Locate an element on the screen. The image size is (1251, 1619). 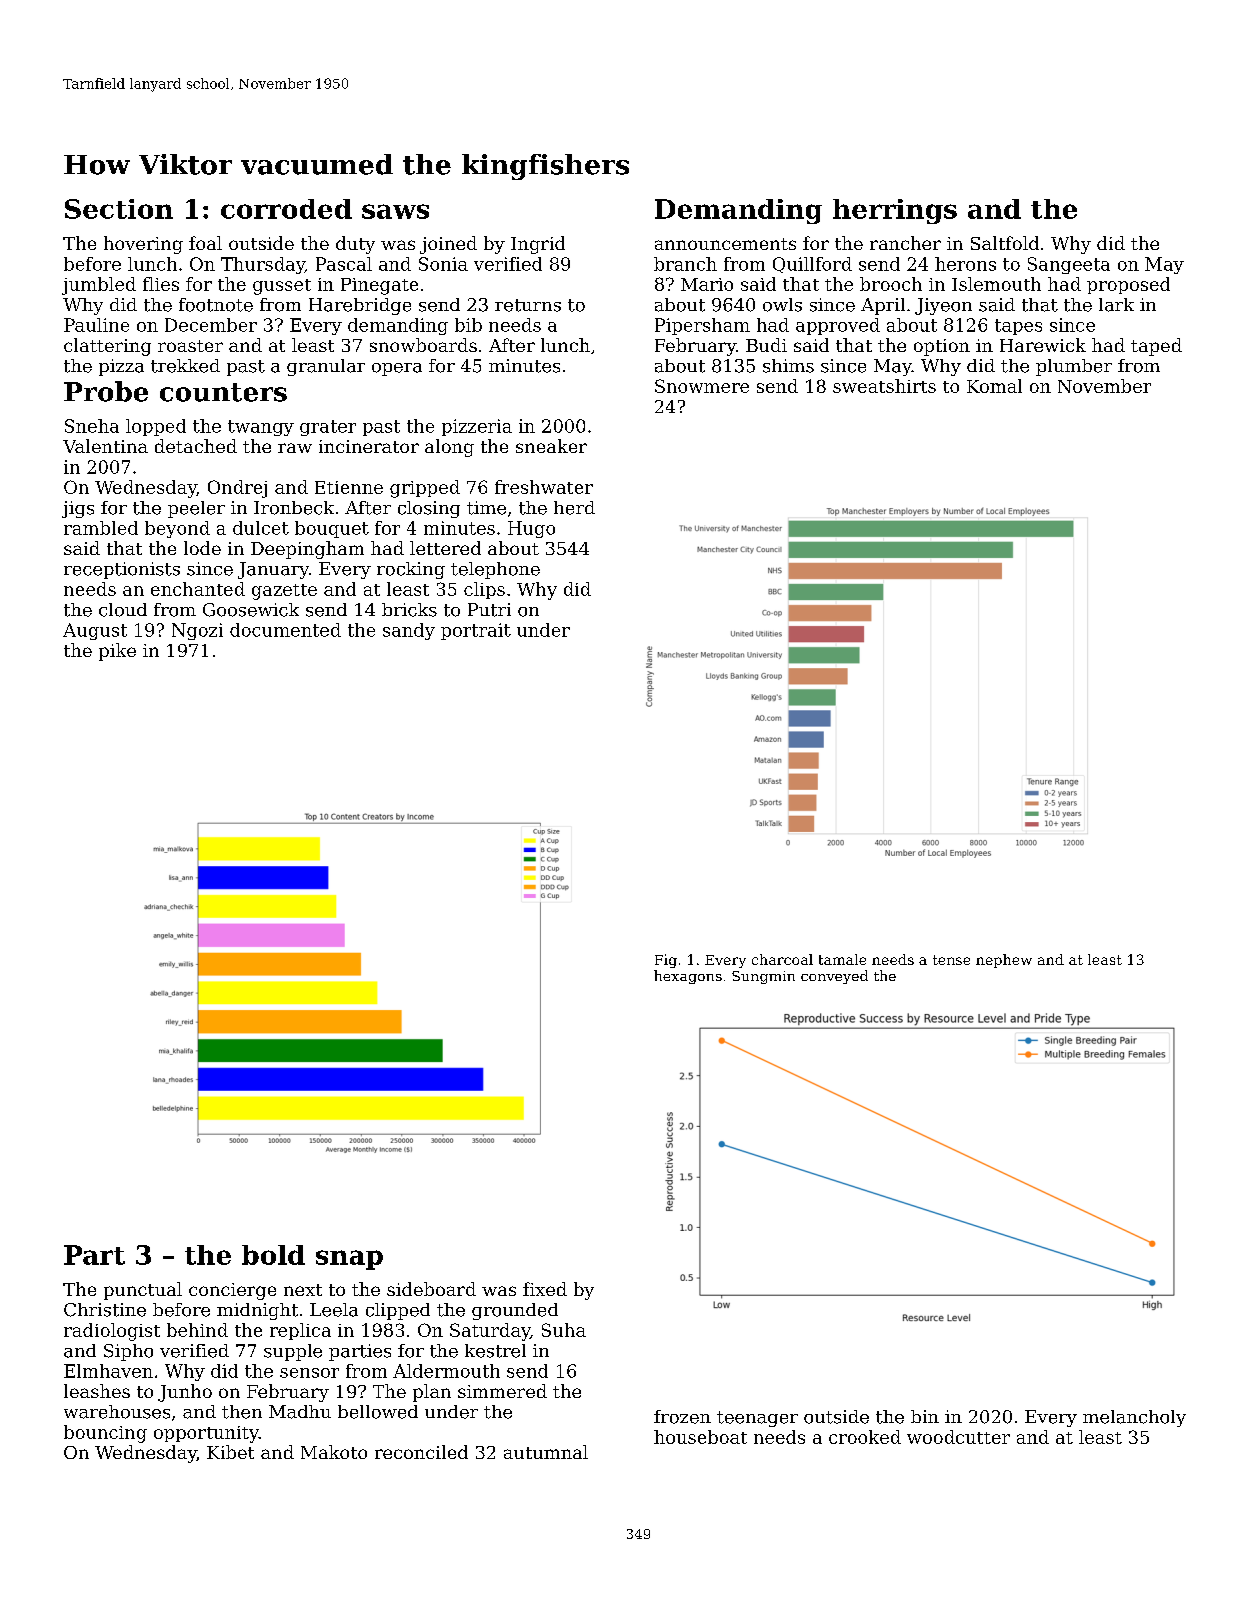
bellowed is located at coordinates (378, 1412).
